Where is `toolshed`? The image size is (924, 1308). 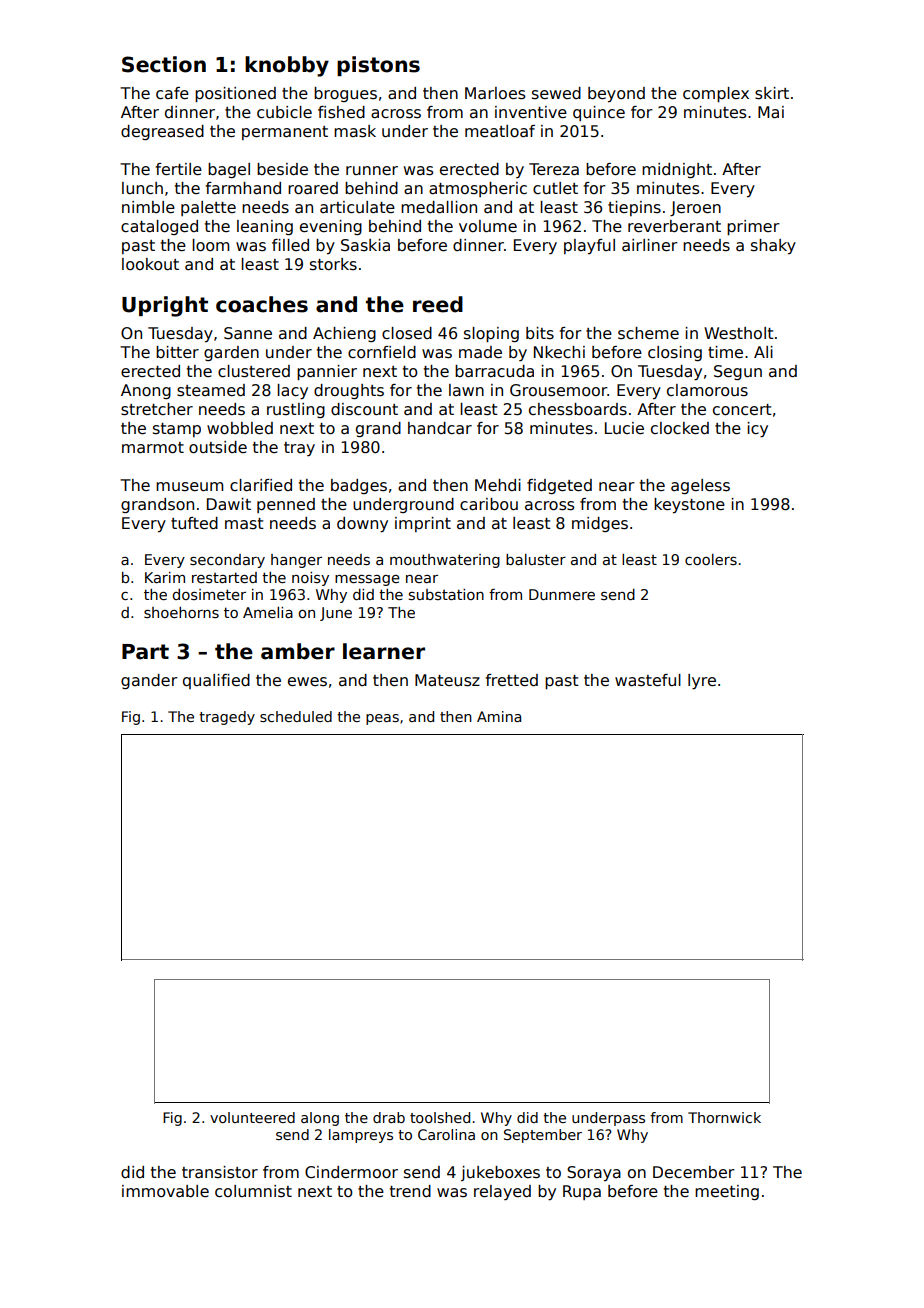 toolshed is located at coordinates (440, 1117).
